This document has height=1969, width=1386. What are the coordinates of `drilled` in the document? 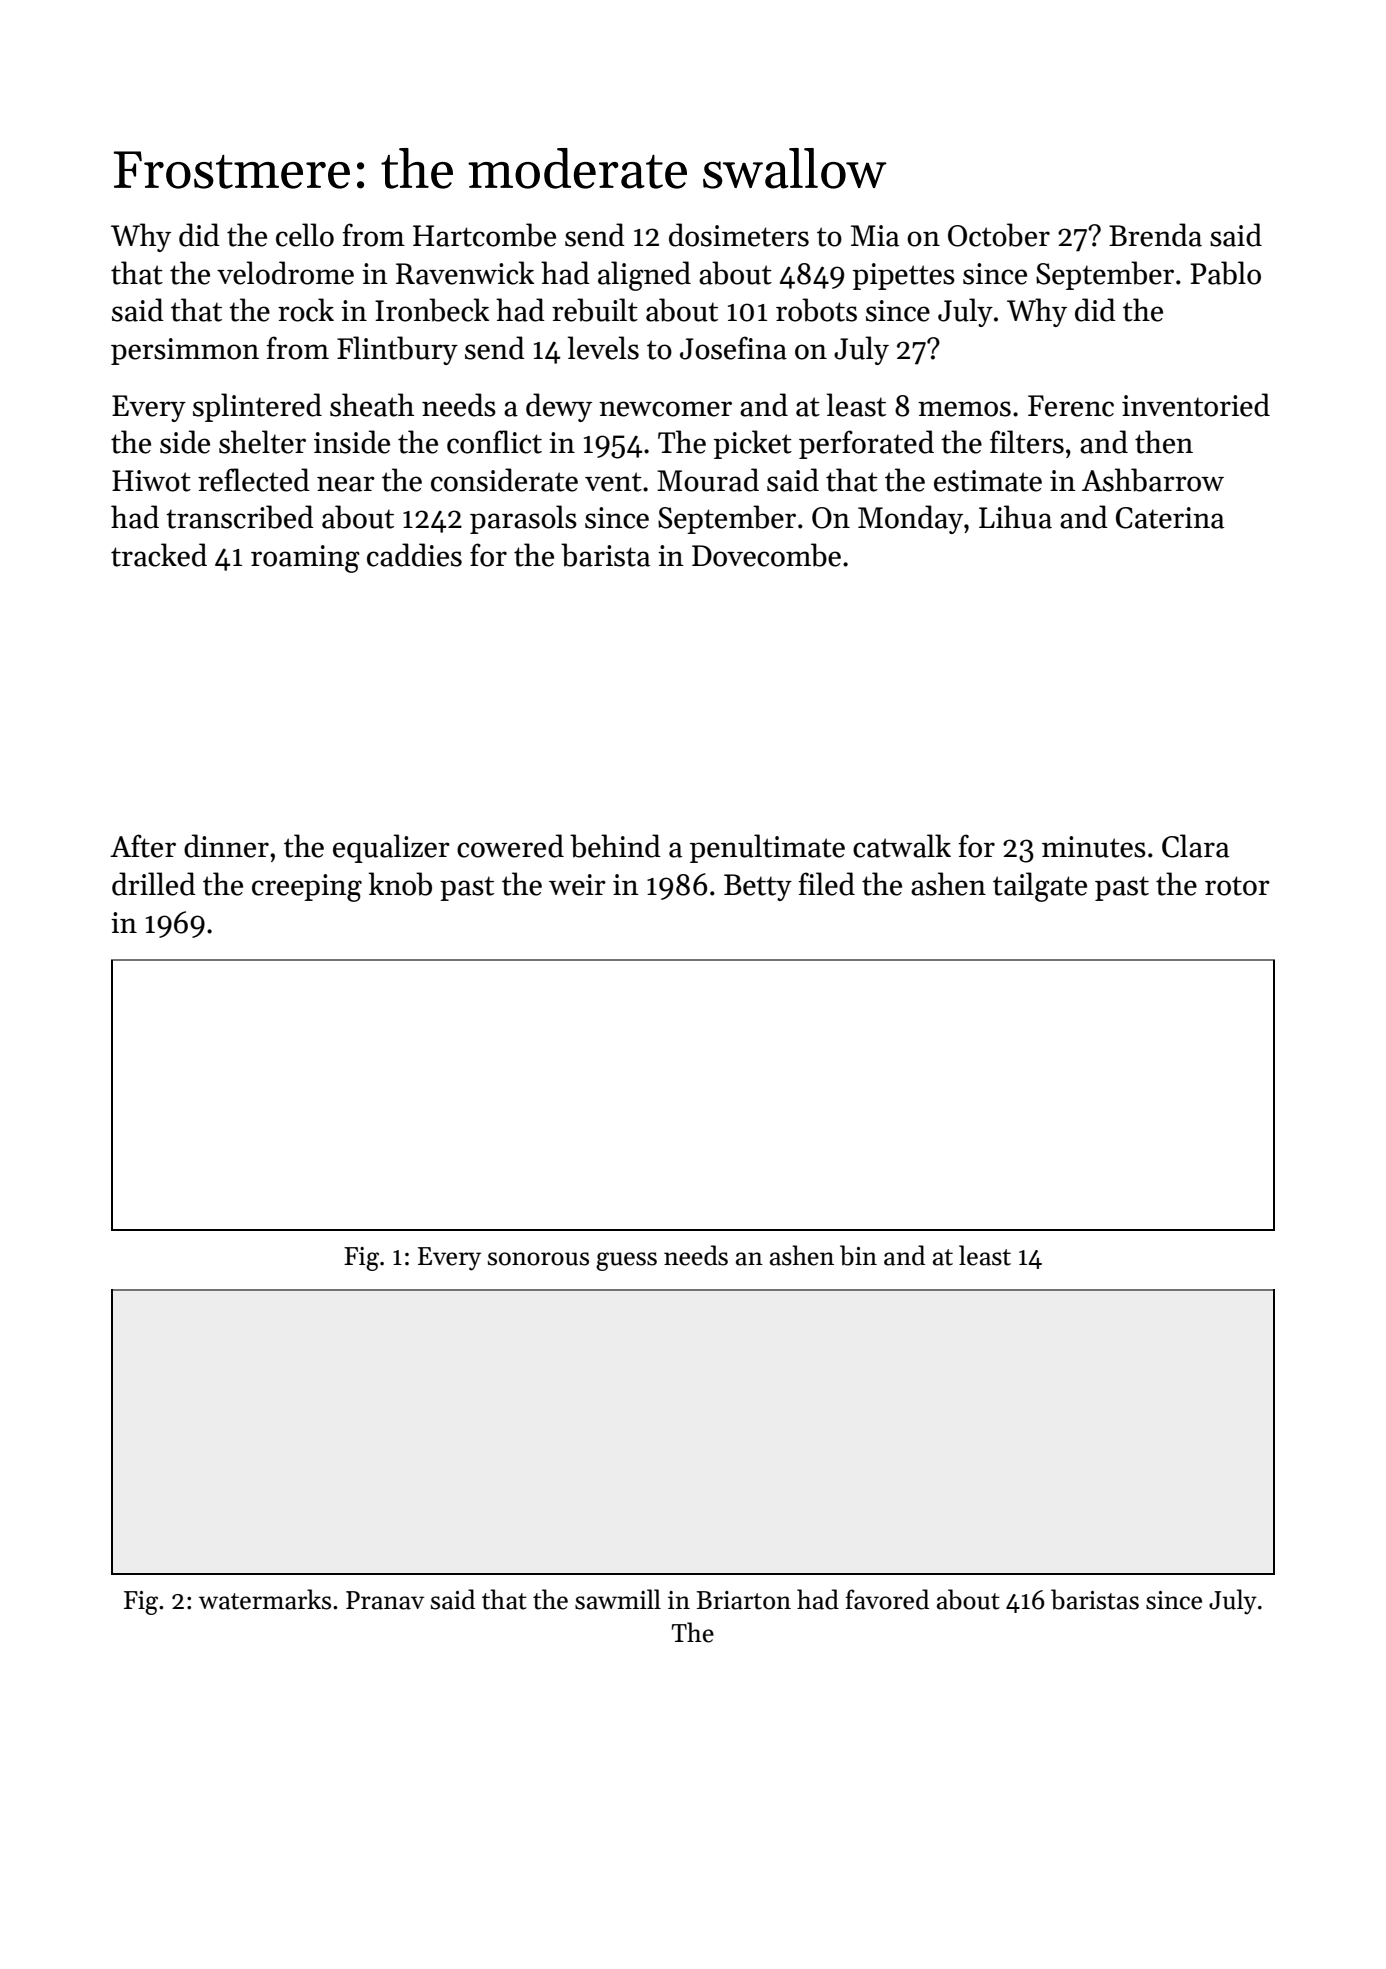 It's located at (154, 884).
